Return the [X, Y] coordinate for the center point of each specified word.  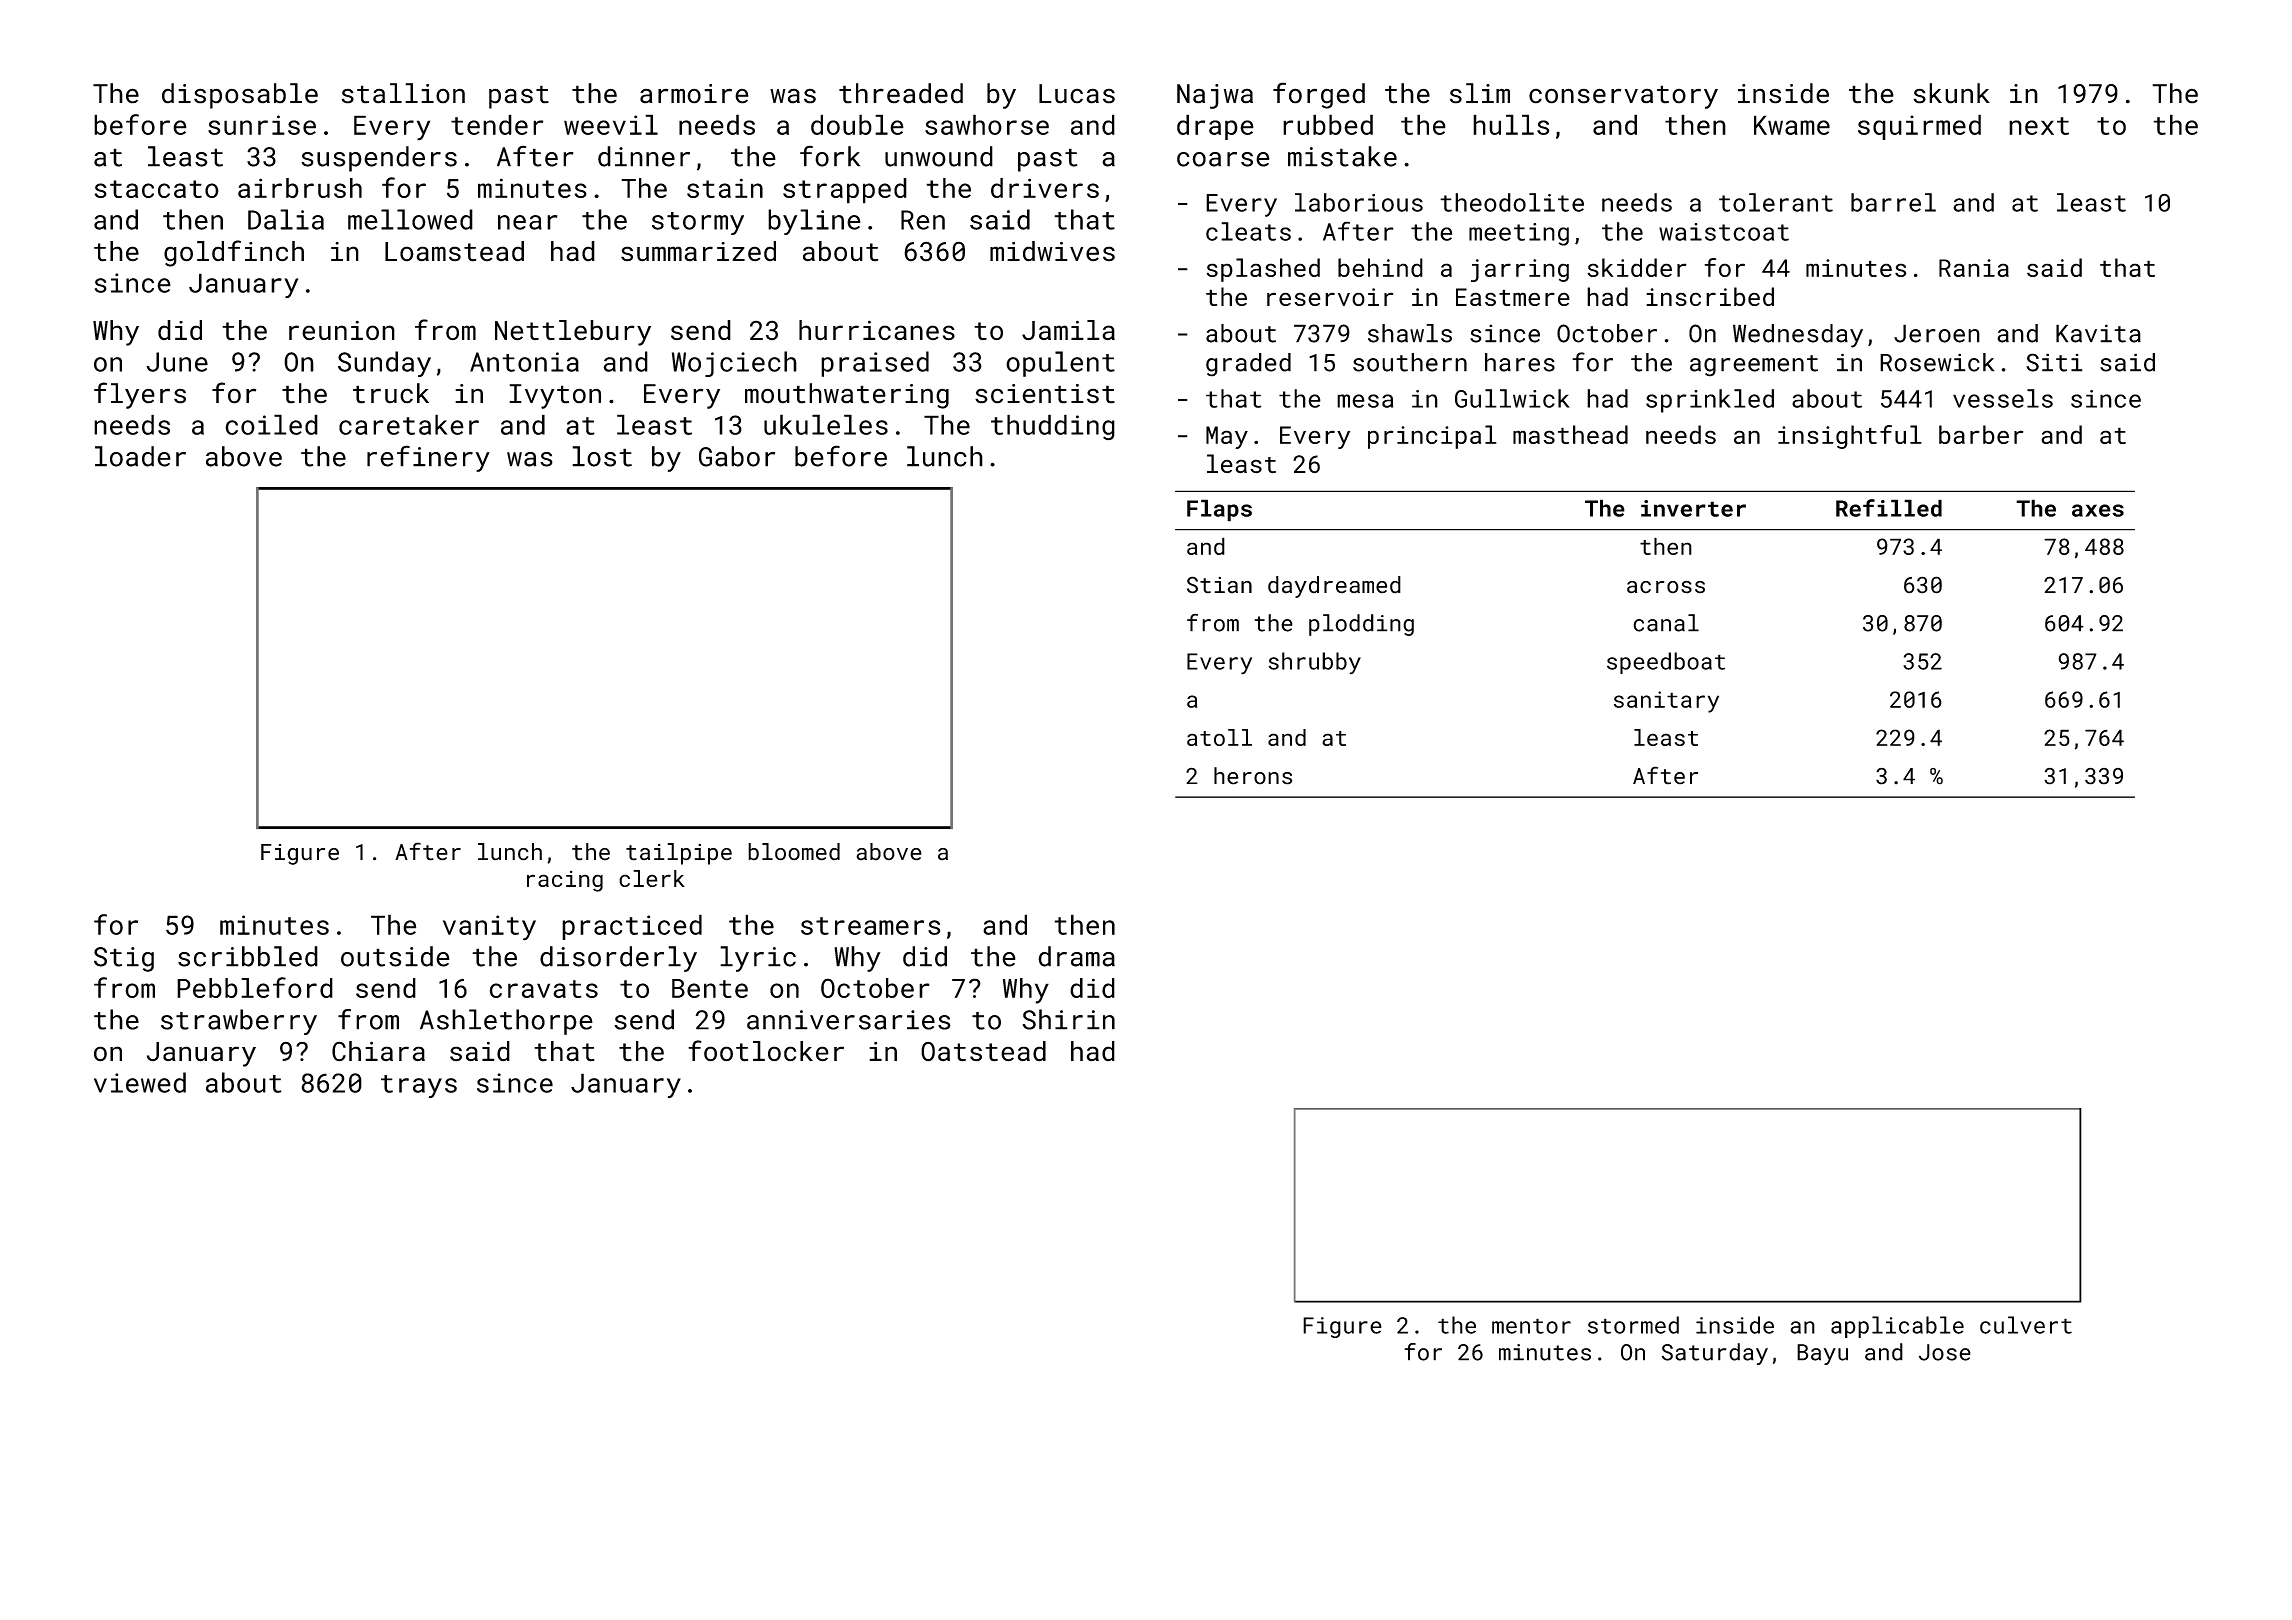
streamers [870, 926]
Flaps [1219, 510]
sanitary [1666, 702]
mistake [1342, 156]
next [2039, 126]
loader [140, 456]
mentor [1531, 1326]
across [1666, 587]
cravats [544, 989]
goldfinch [234, 253]
